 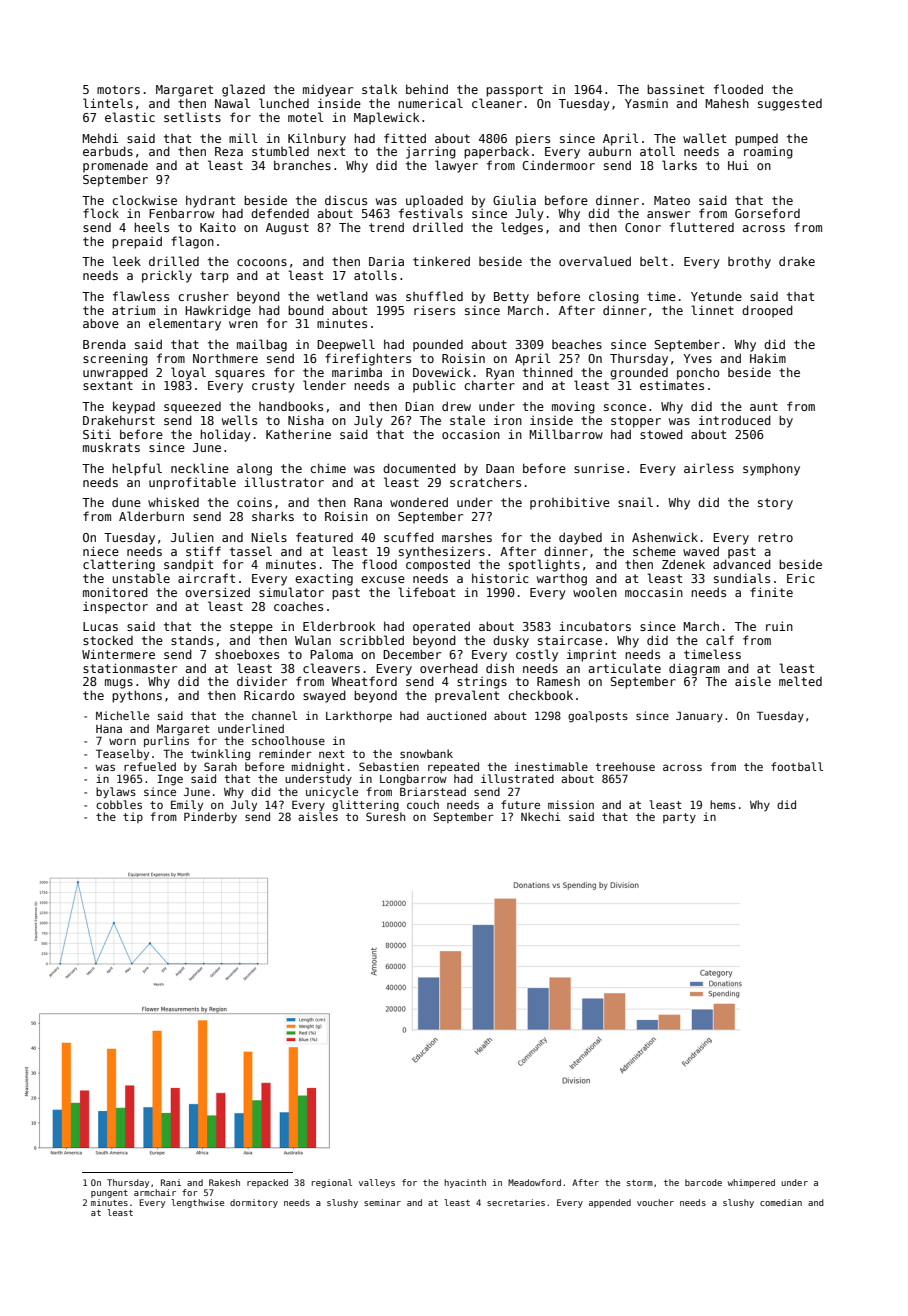 What do you see at coordinates (751, 1183) in the screenshot?
I see `whimpered` at bounding box center [751, 1183].
